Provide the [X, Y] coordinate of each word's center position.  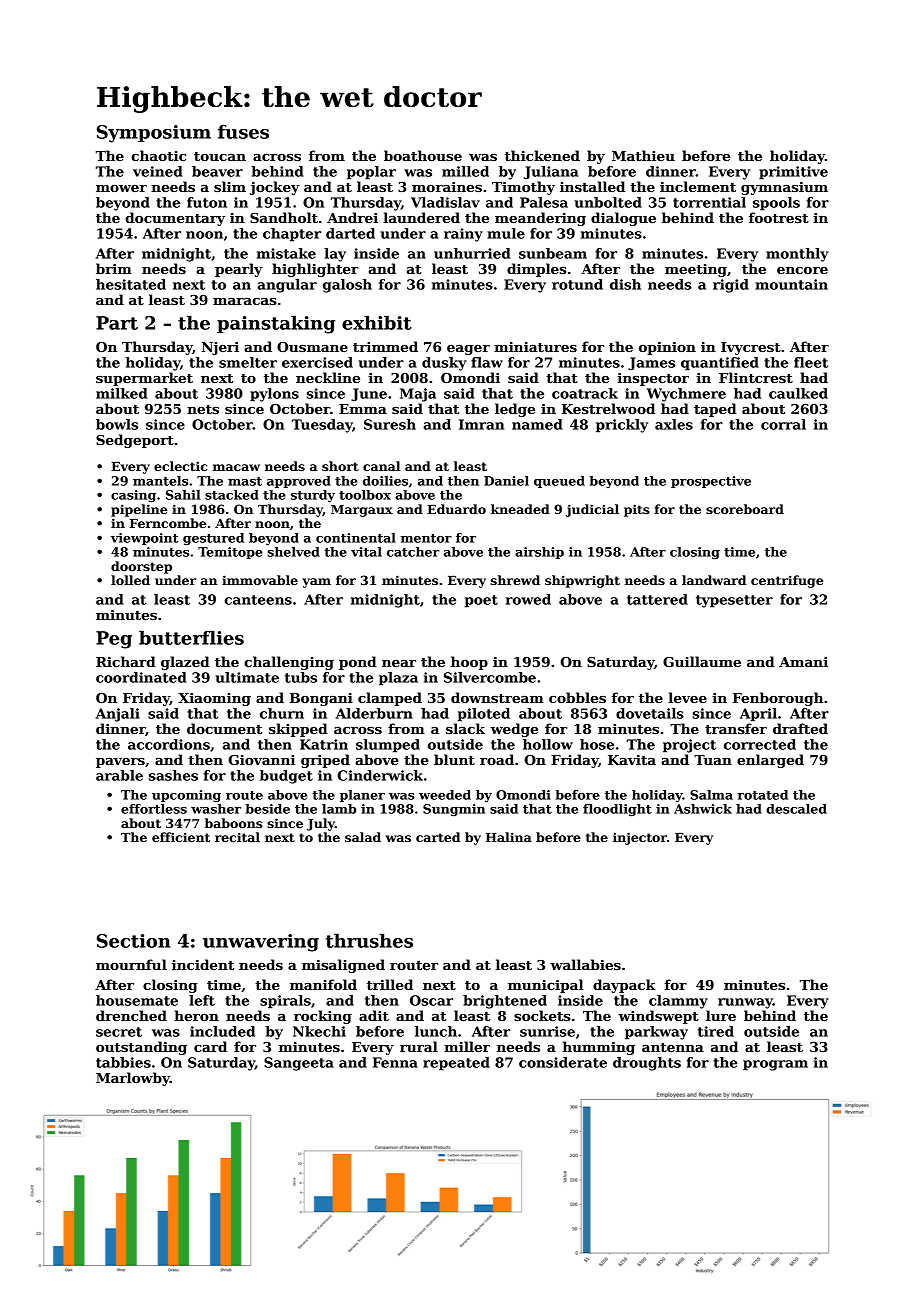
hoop [469, 663]
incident [203, 964]
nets [203, 409]
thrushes [369, 940]
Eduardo [456, 509]
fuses [243, 132]
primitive [793, 173]
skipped [298, 730]
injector [640, 838]
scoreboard [745, 509]
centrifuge [787, 581]
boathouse [423, 155]
